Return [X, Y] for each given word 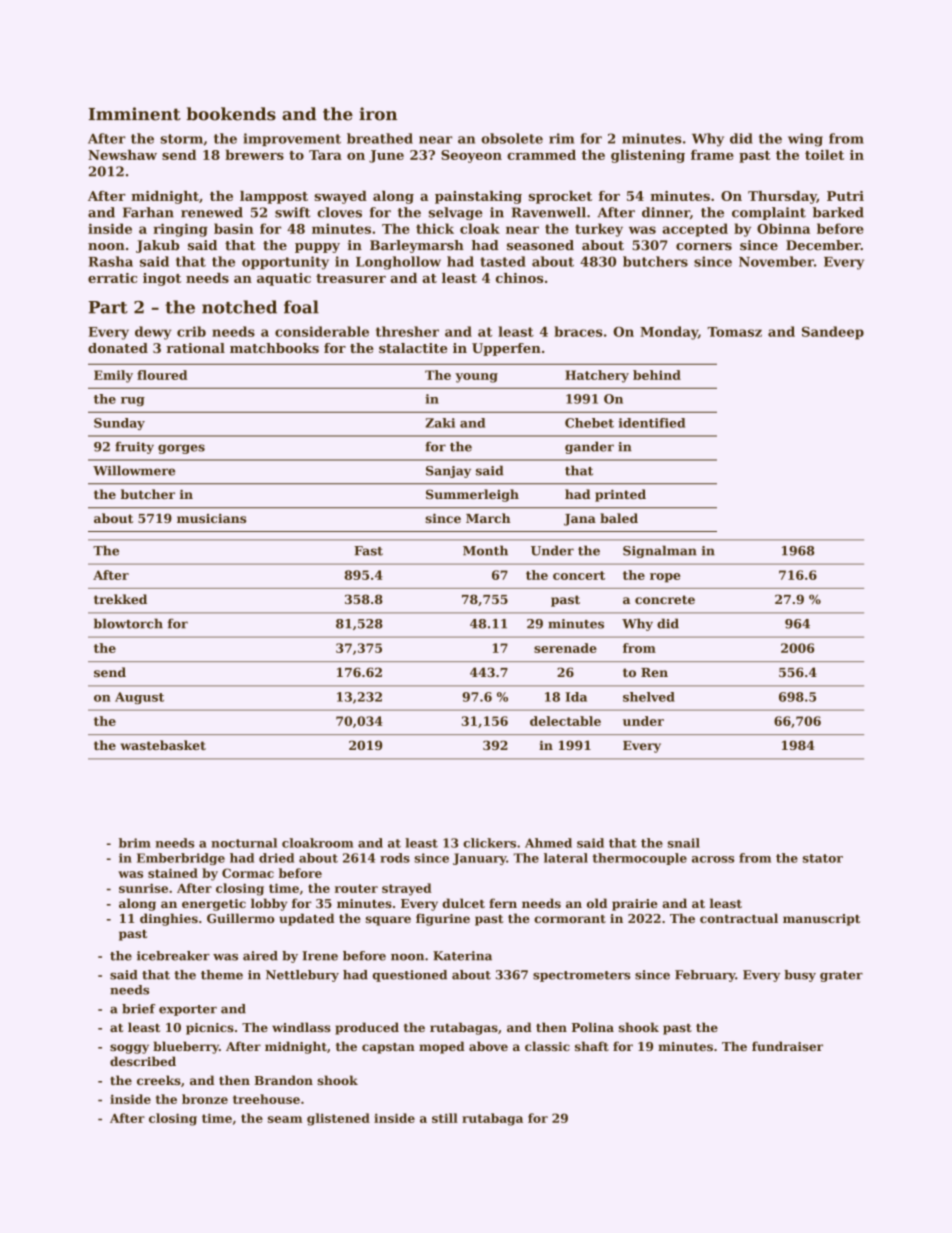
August [139, 698]
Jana [580, 520]
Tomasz [734, 332]
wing [805, 140]
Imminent [135, 114]
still [445, 1118]
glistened [338, 1119]
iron [378, 114]
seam [285, 1119]
